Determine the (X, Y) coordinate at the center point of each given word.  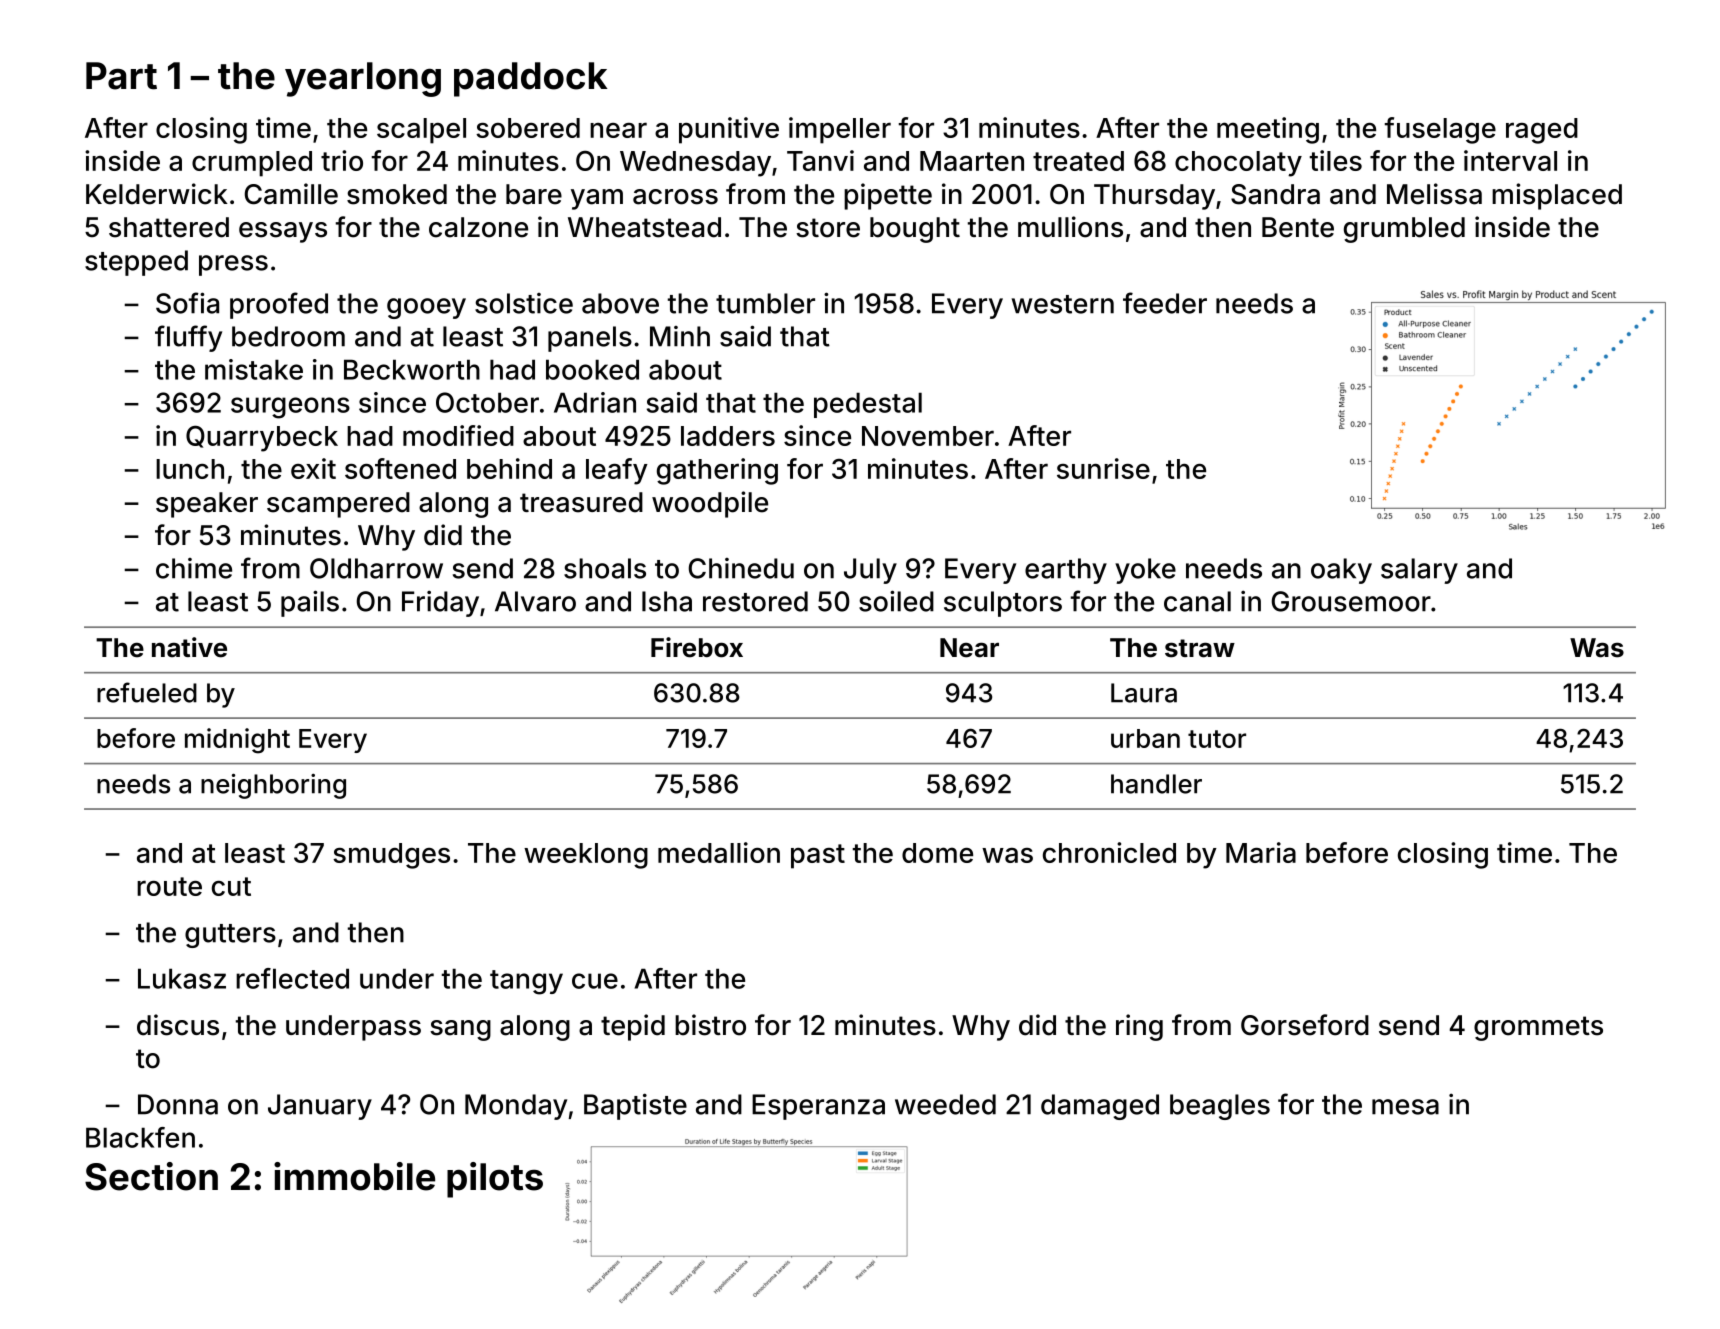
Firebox (697, 647)
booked (592, 369)
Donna (178, 1104)
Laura (1144, 693)
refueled (147, 692)
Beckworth (412, 369)
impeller (840, 130)
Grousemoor (1351, 601)
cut (231, 886)
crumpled (252, 164)
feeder (1165, 303)
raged (1542, 131)
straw (1200, 648)
